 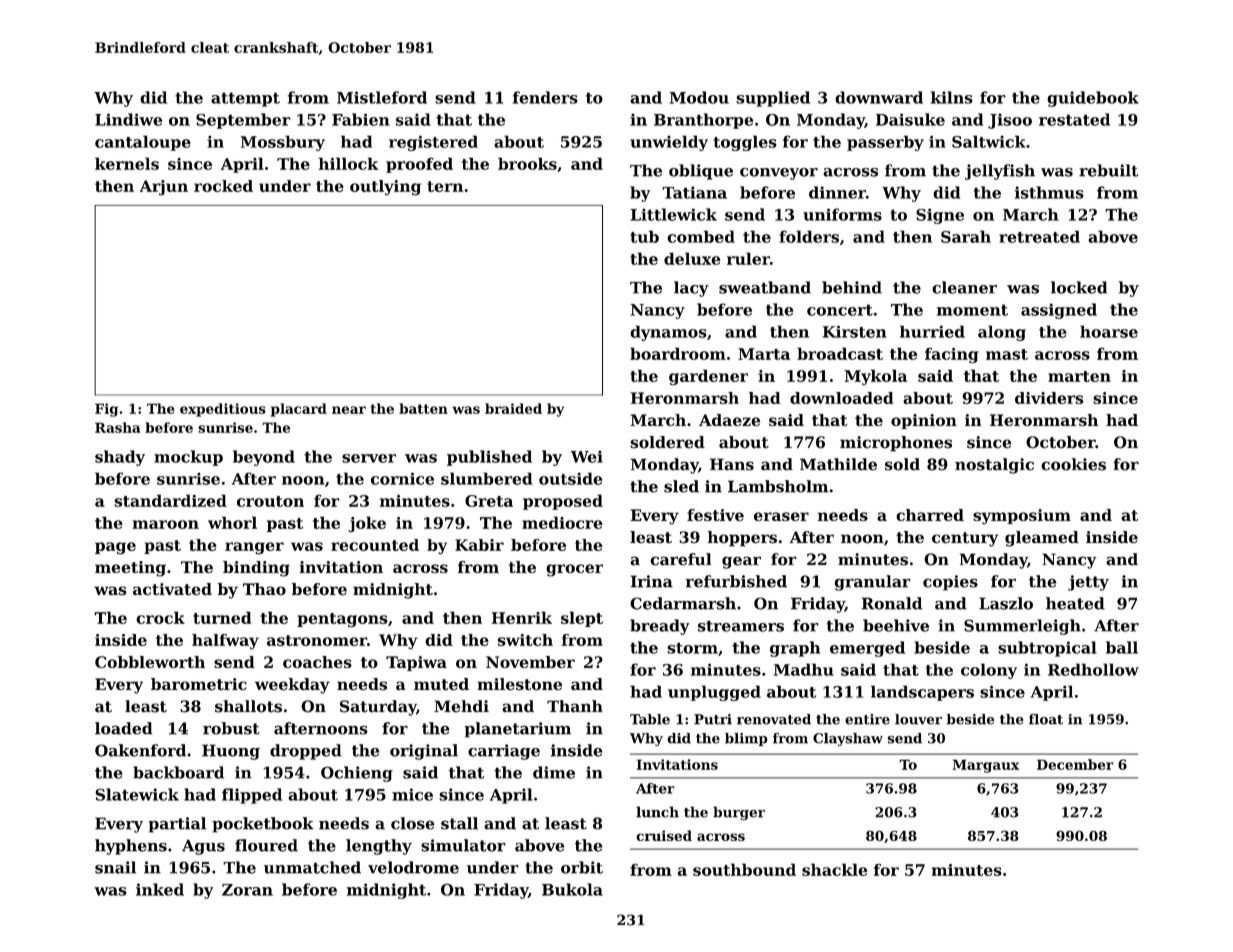 I want to click on hyphens, so click(x=131, y=847).
